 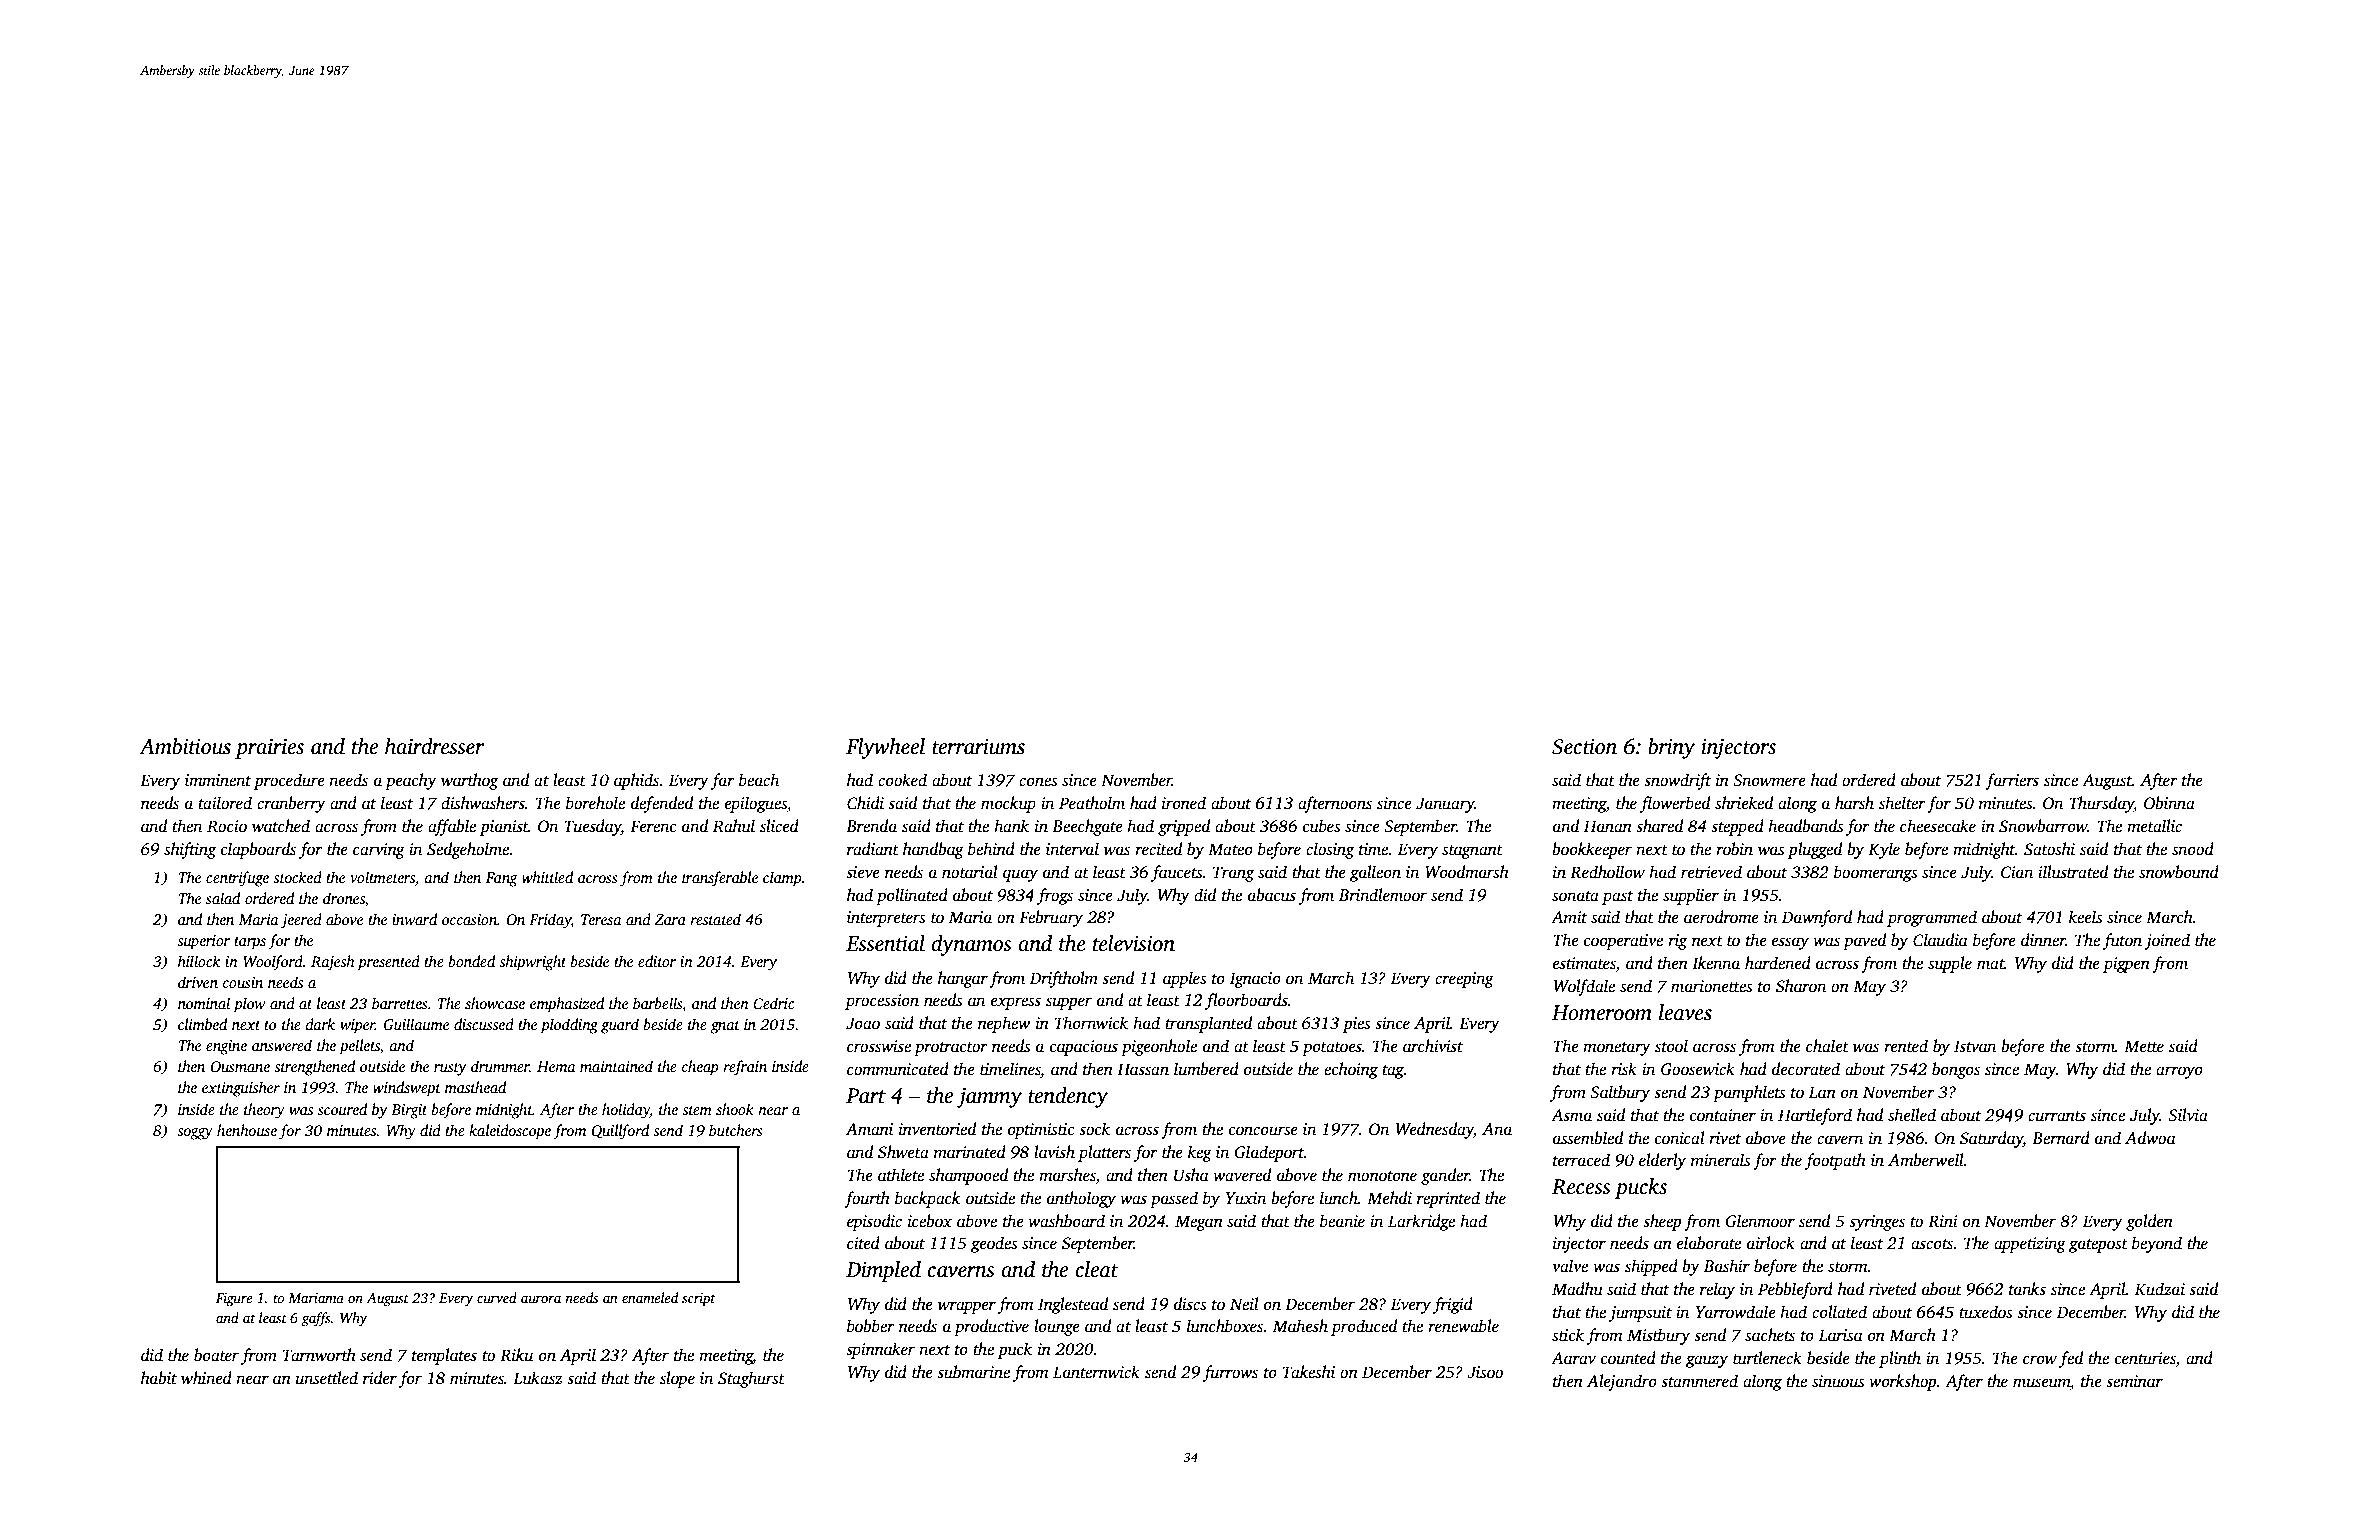 What do you see at coordinates (1671, 748) in the image?
I see `briny` at bounding box center [1671, 748].
